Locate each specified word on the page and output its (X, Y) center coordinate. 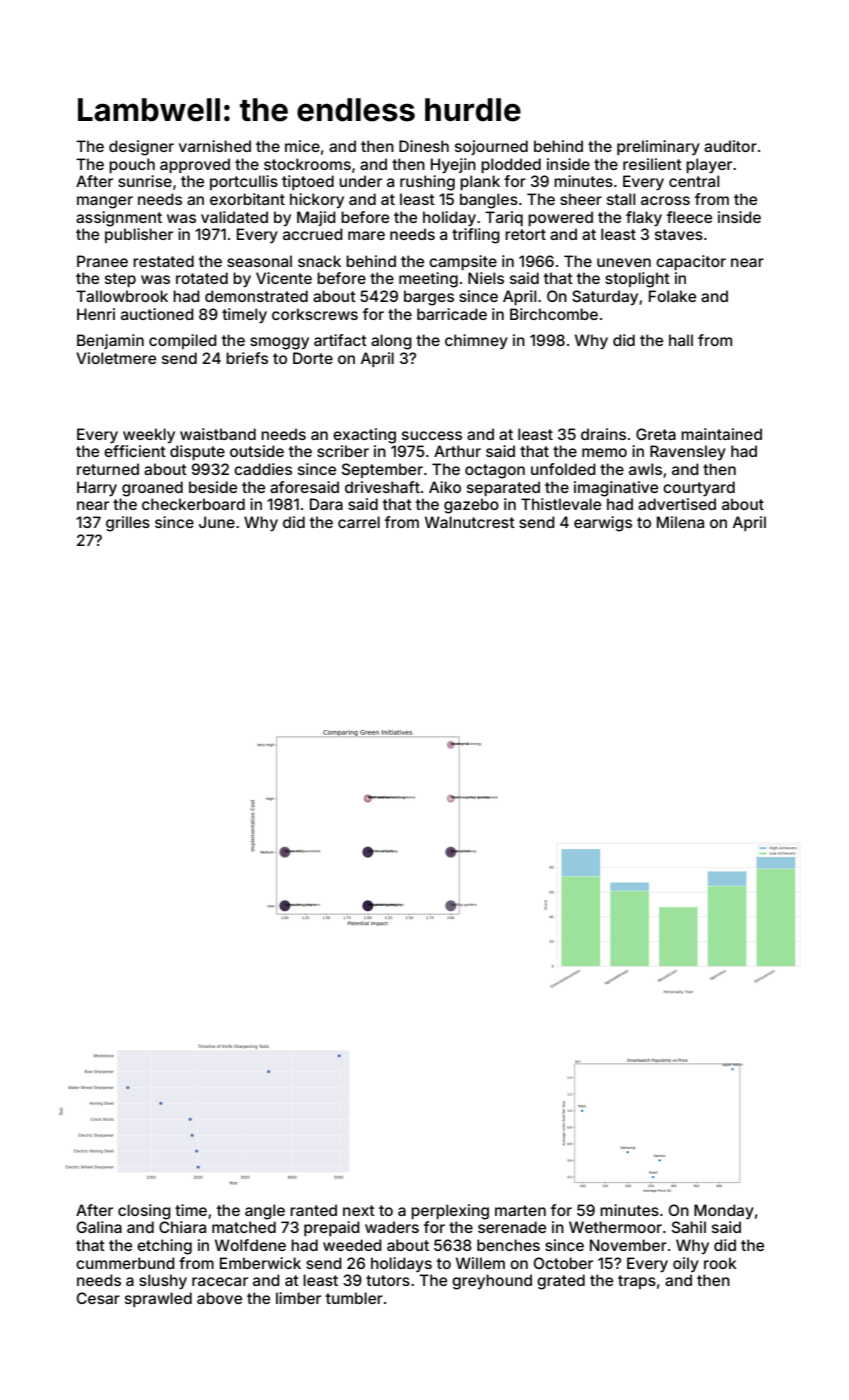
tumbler (354, 1298)
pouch (132, 165)
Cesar (98, 1298)
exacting (364, 436)
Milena (680, 522)
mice (302, 146)
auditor (730, 146)
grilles (128, 524)
